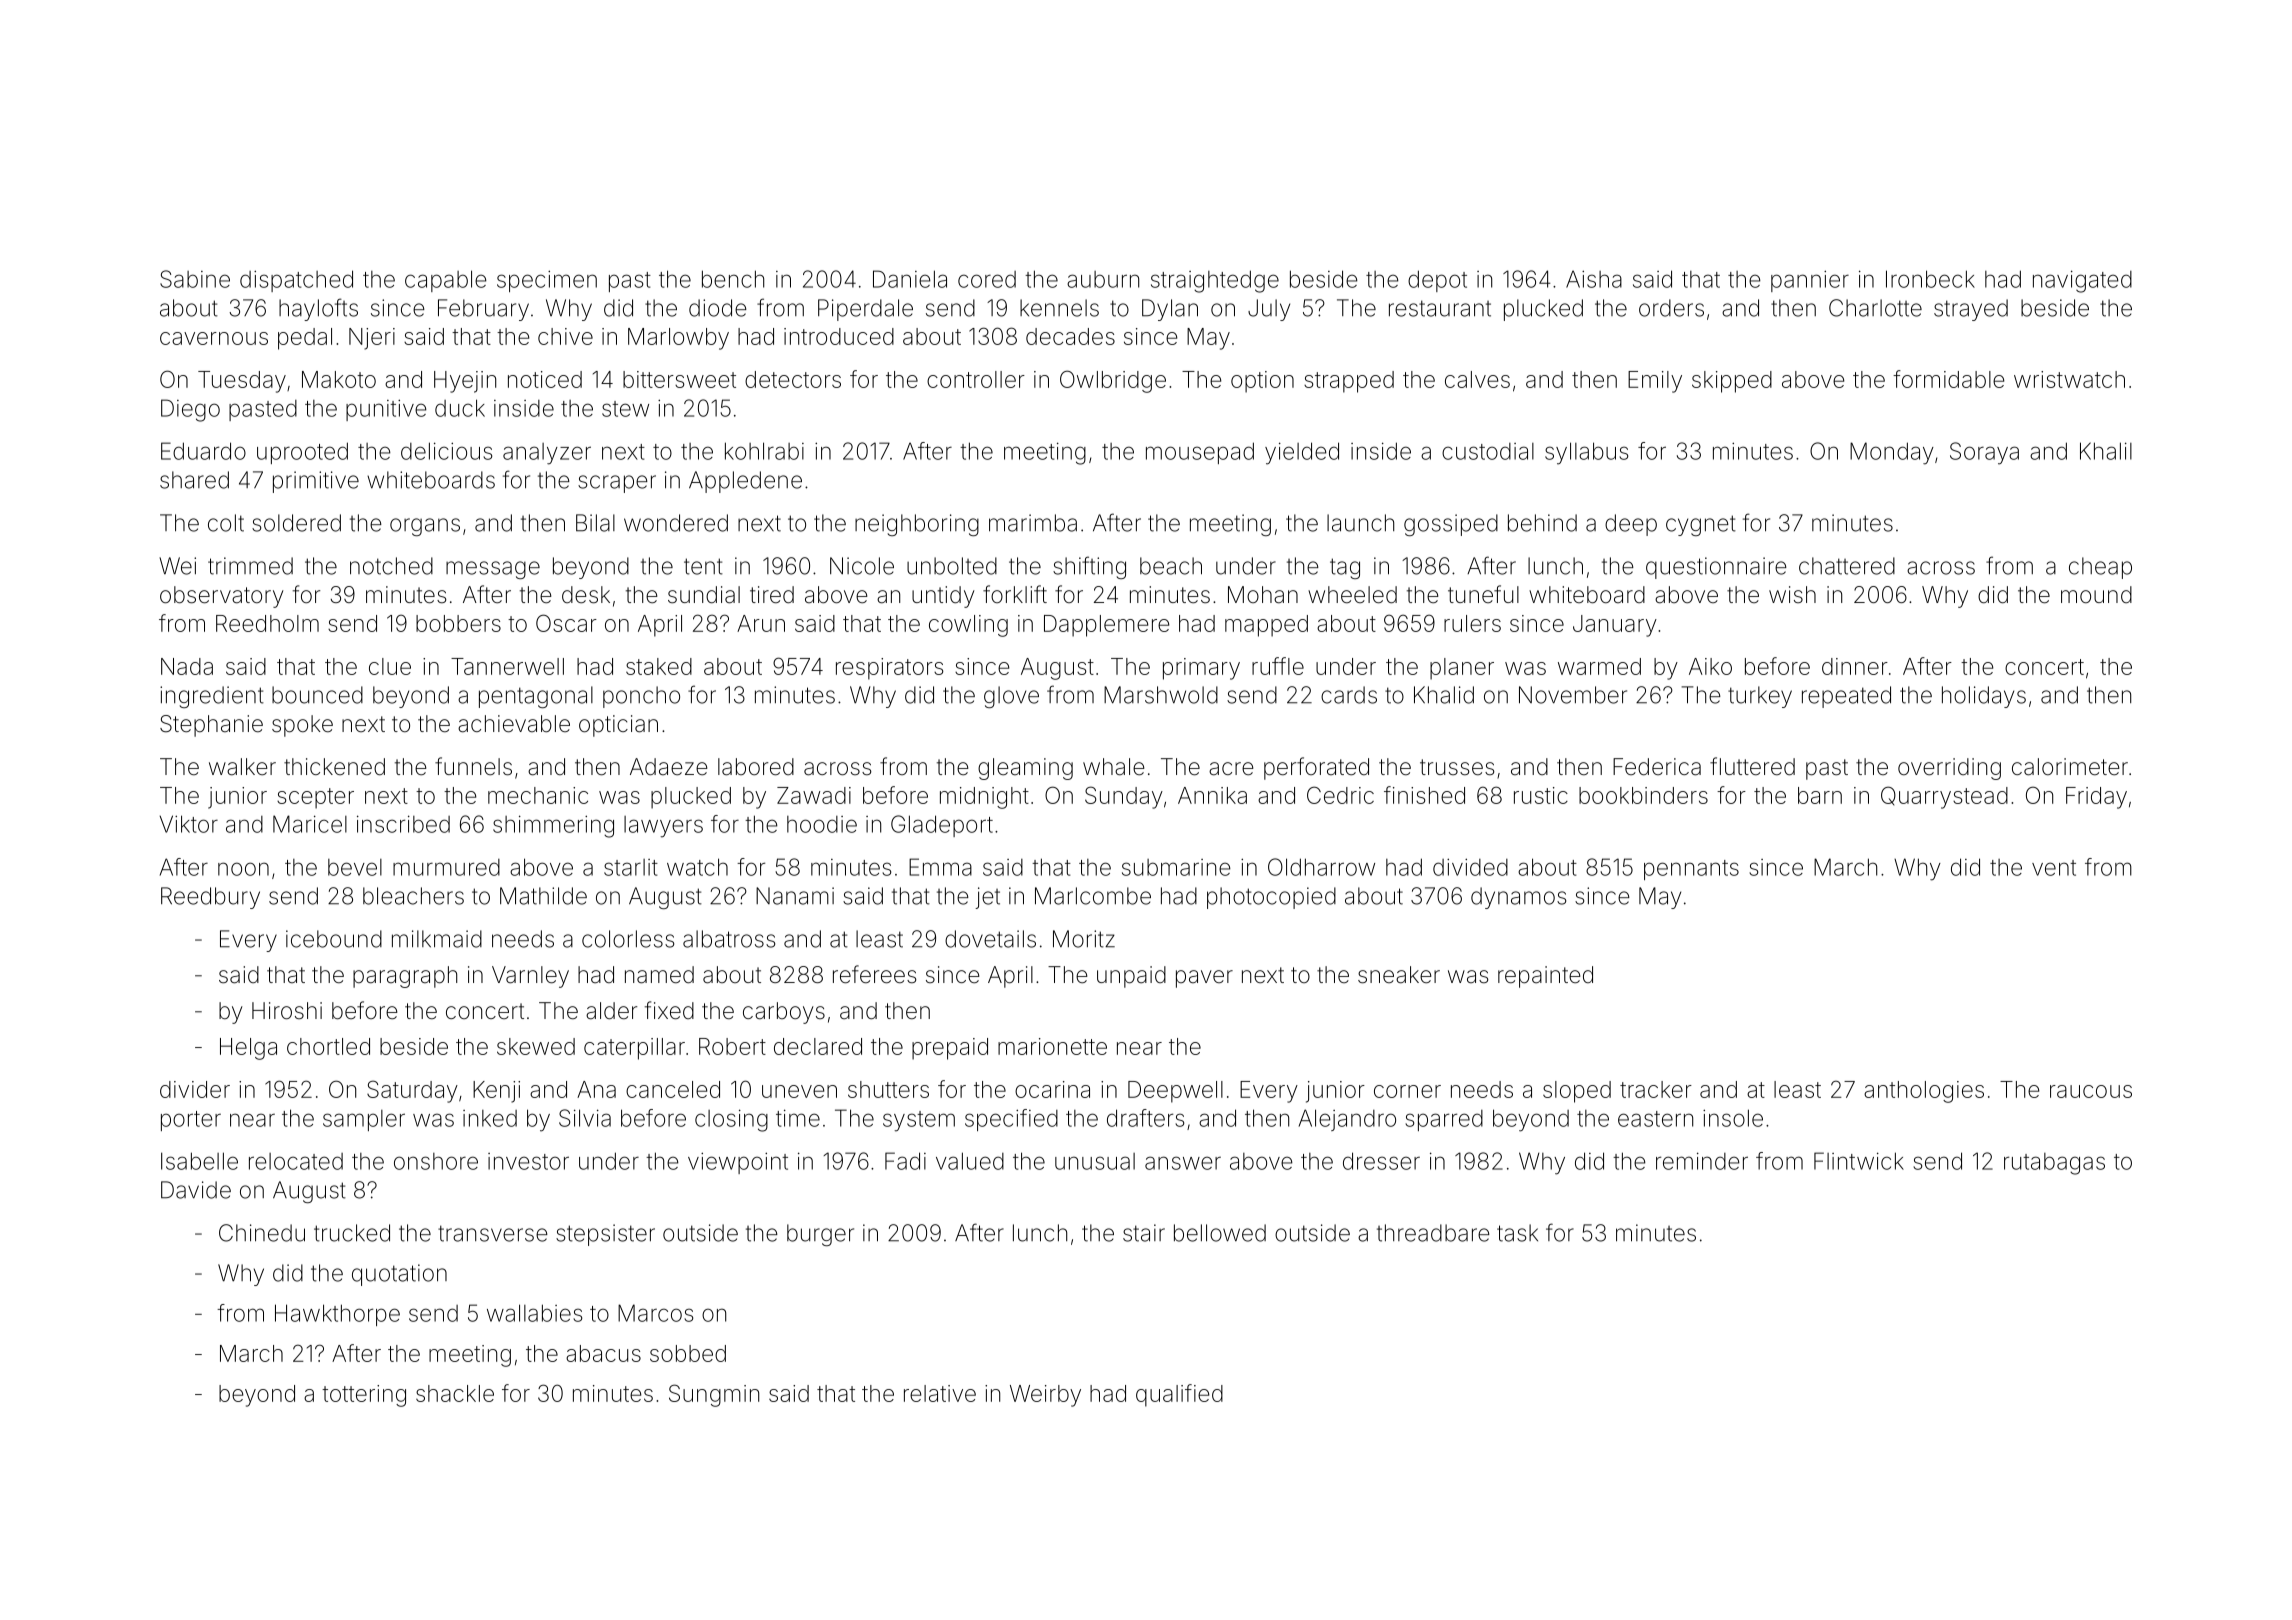 The image size is (2292, 1620). What do you see at coordinates (1760, 697) in the screenshot?
I see `turkey` at bounding box center [1760, 697].
